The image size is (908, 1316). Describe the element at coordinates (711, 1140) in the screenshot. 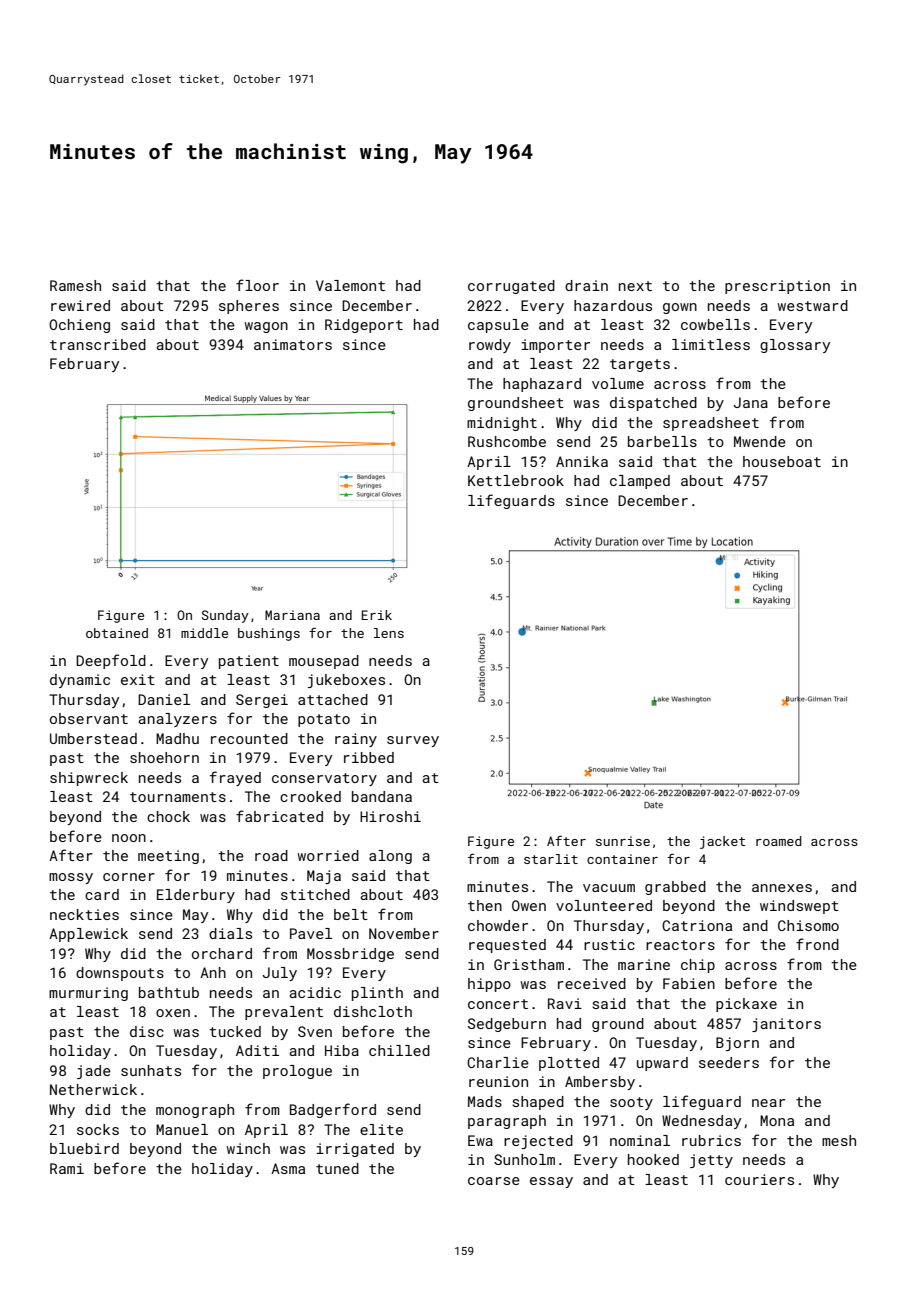

I see `rubrics` at that location.
